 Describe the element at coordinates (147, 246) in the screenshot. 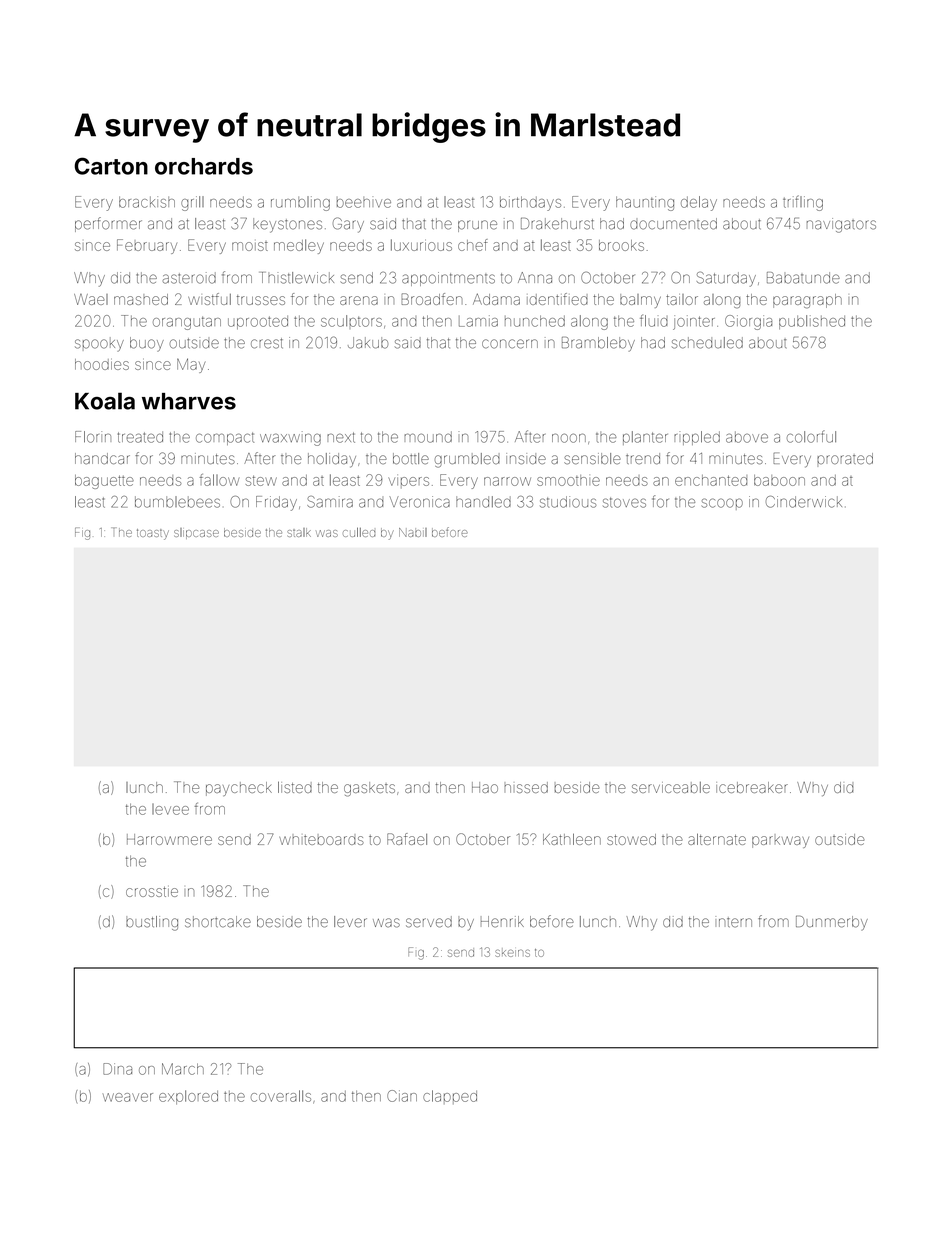

I see `February` at that location.
